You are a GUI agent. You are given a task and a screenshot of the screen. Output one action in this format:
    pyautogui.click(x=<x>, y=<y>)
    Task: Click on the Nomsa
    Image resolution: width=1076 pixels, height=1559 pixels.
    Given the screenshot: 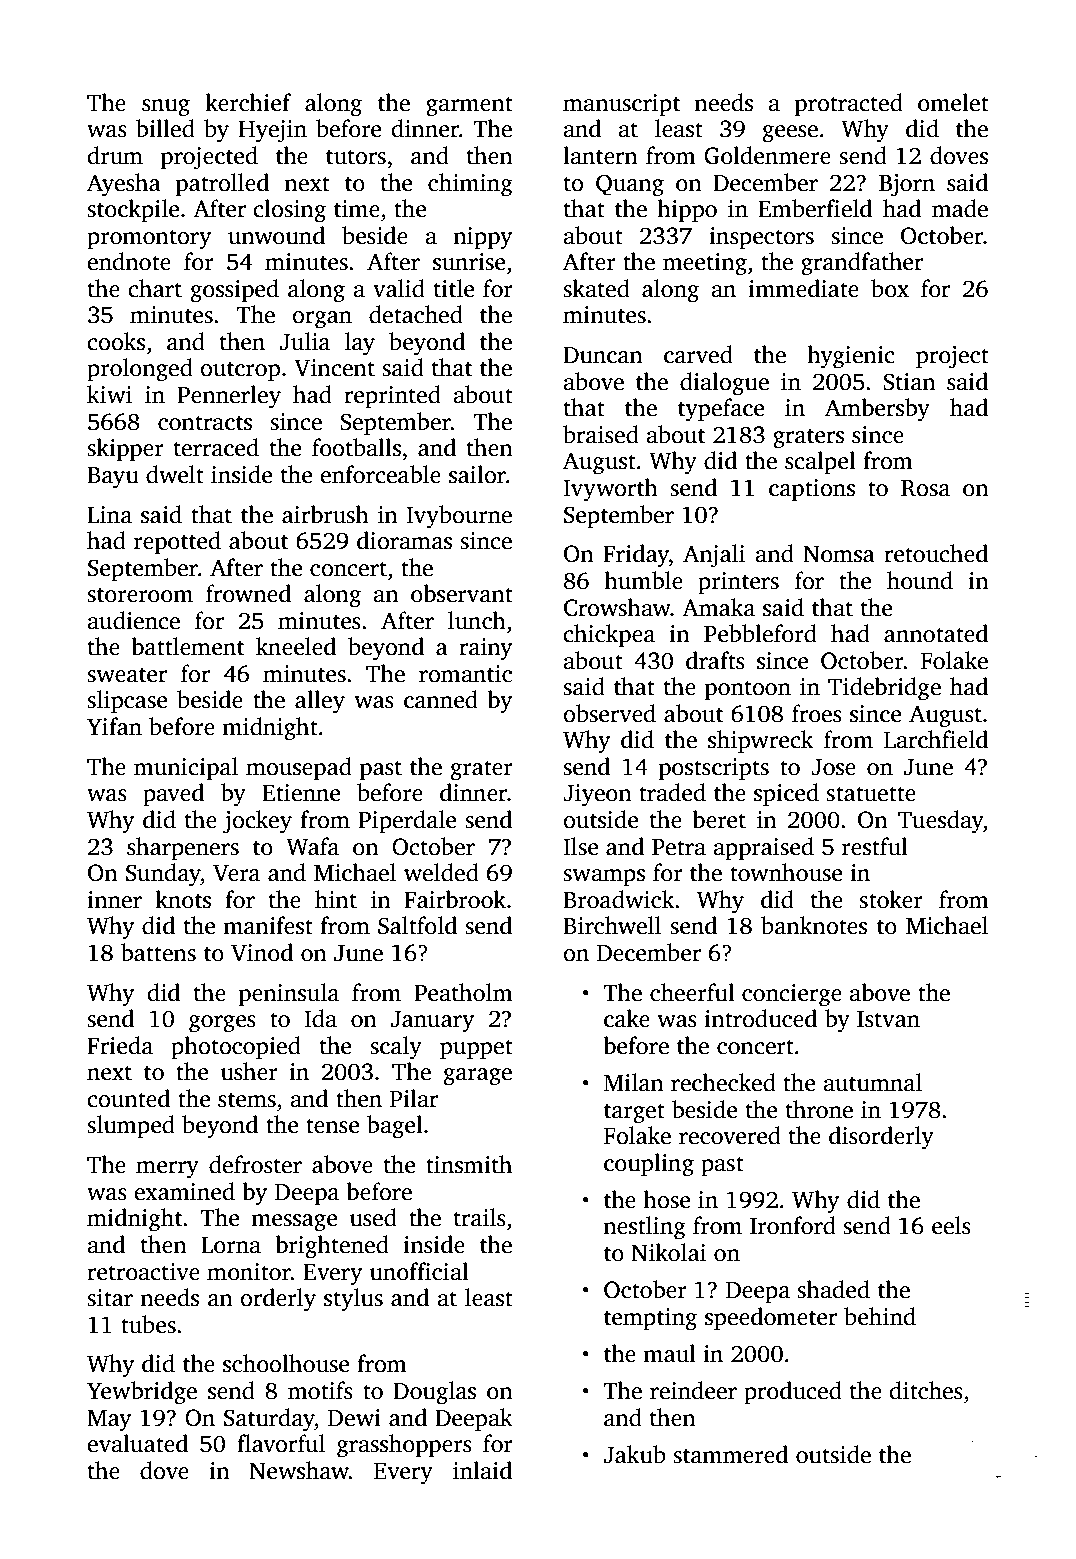 What is the action you would take?
    pyautogui.click(x=839, y=554)
